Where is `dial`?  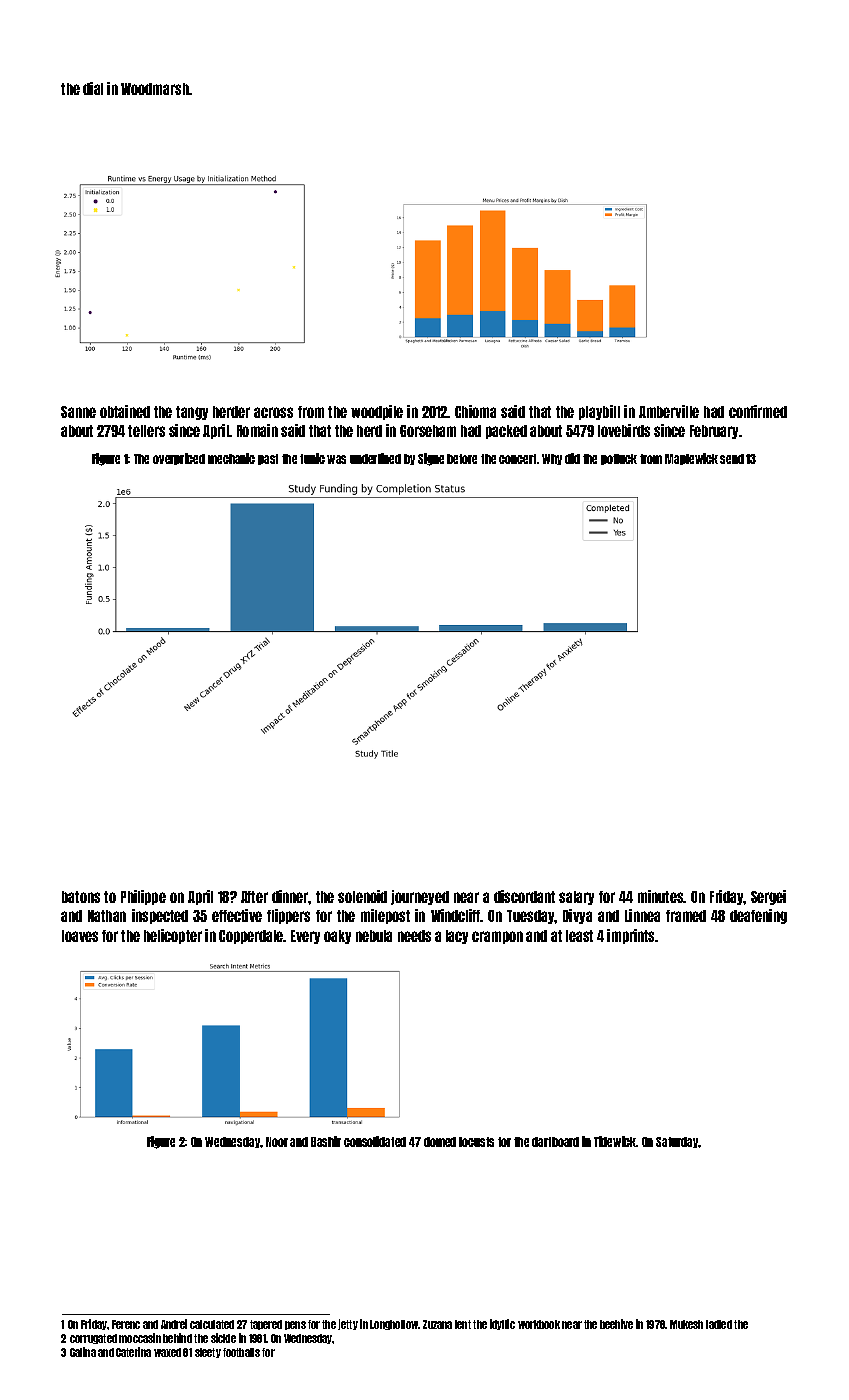 dial is located at coordinates (93, 88).
